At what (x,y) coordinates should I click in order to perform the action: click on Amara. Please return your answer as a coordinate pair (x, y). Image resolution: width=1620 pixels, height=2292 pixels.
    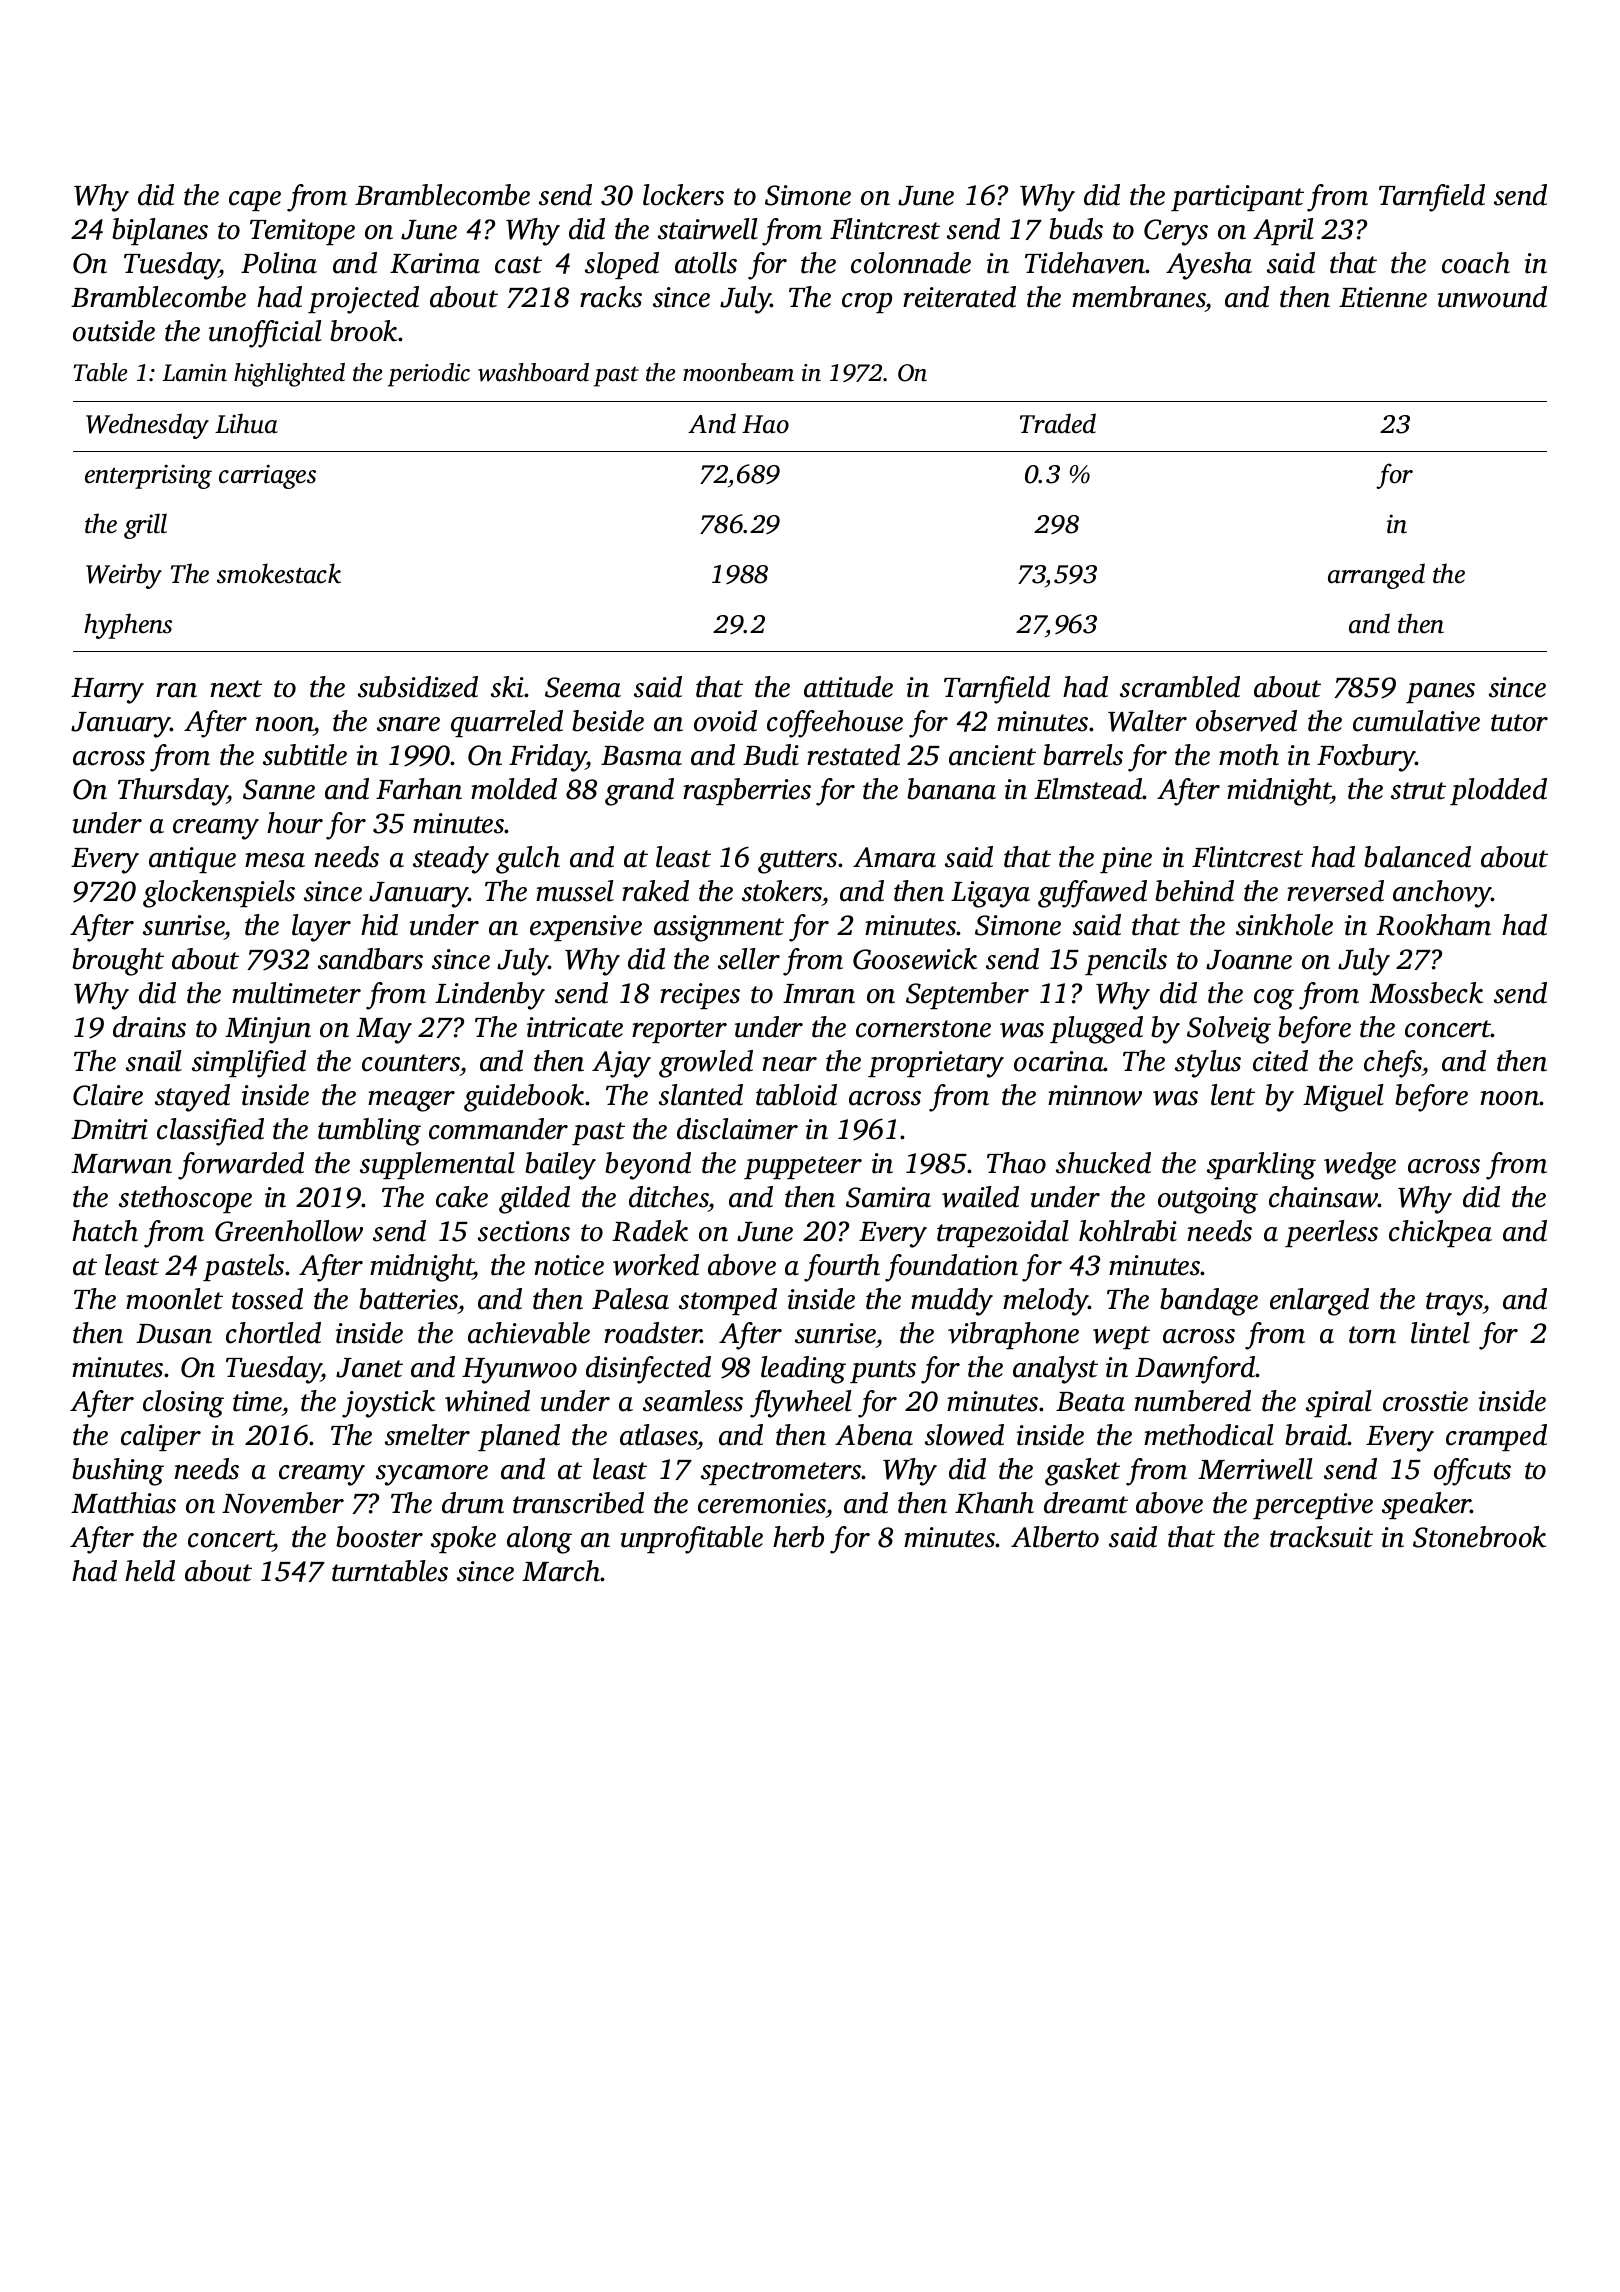
    Looking at the image, I should click on (894, 857).
